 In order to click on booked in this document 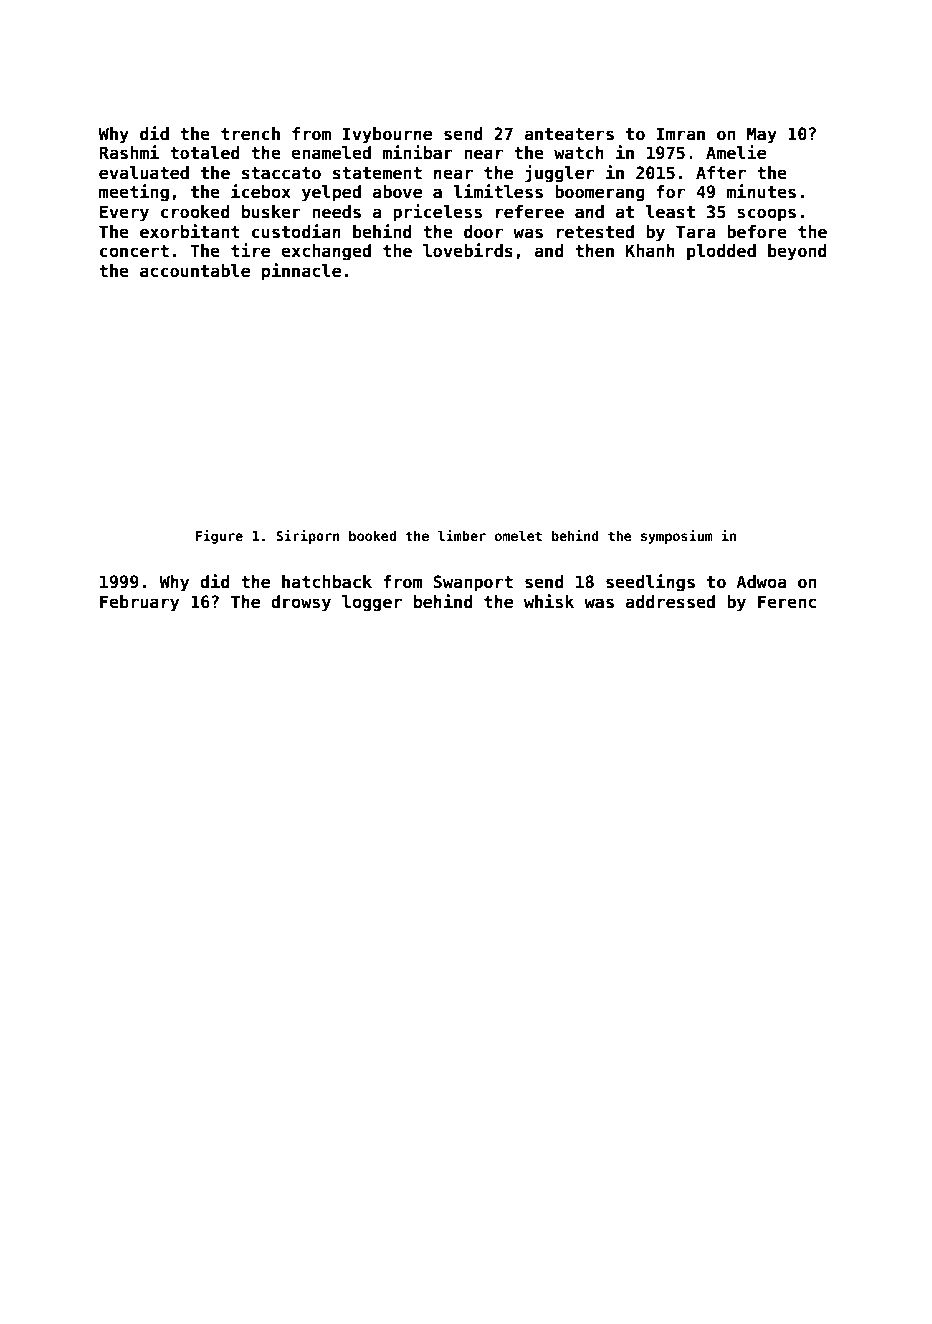, I will do `click(372, 535)`.
